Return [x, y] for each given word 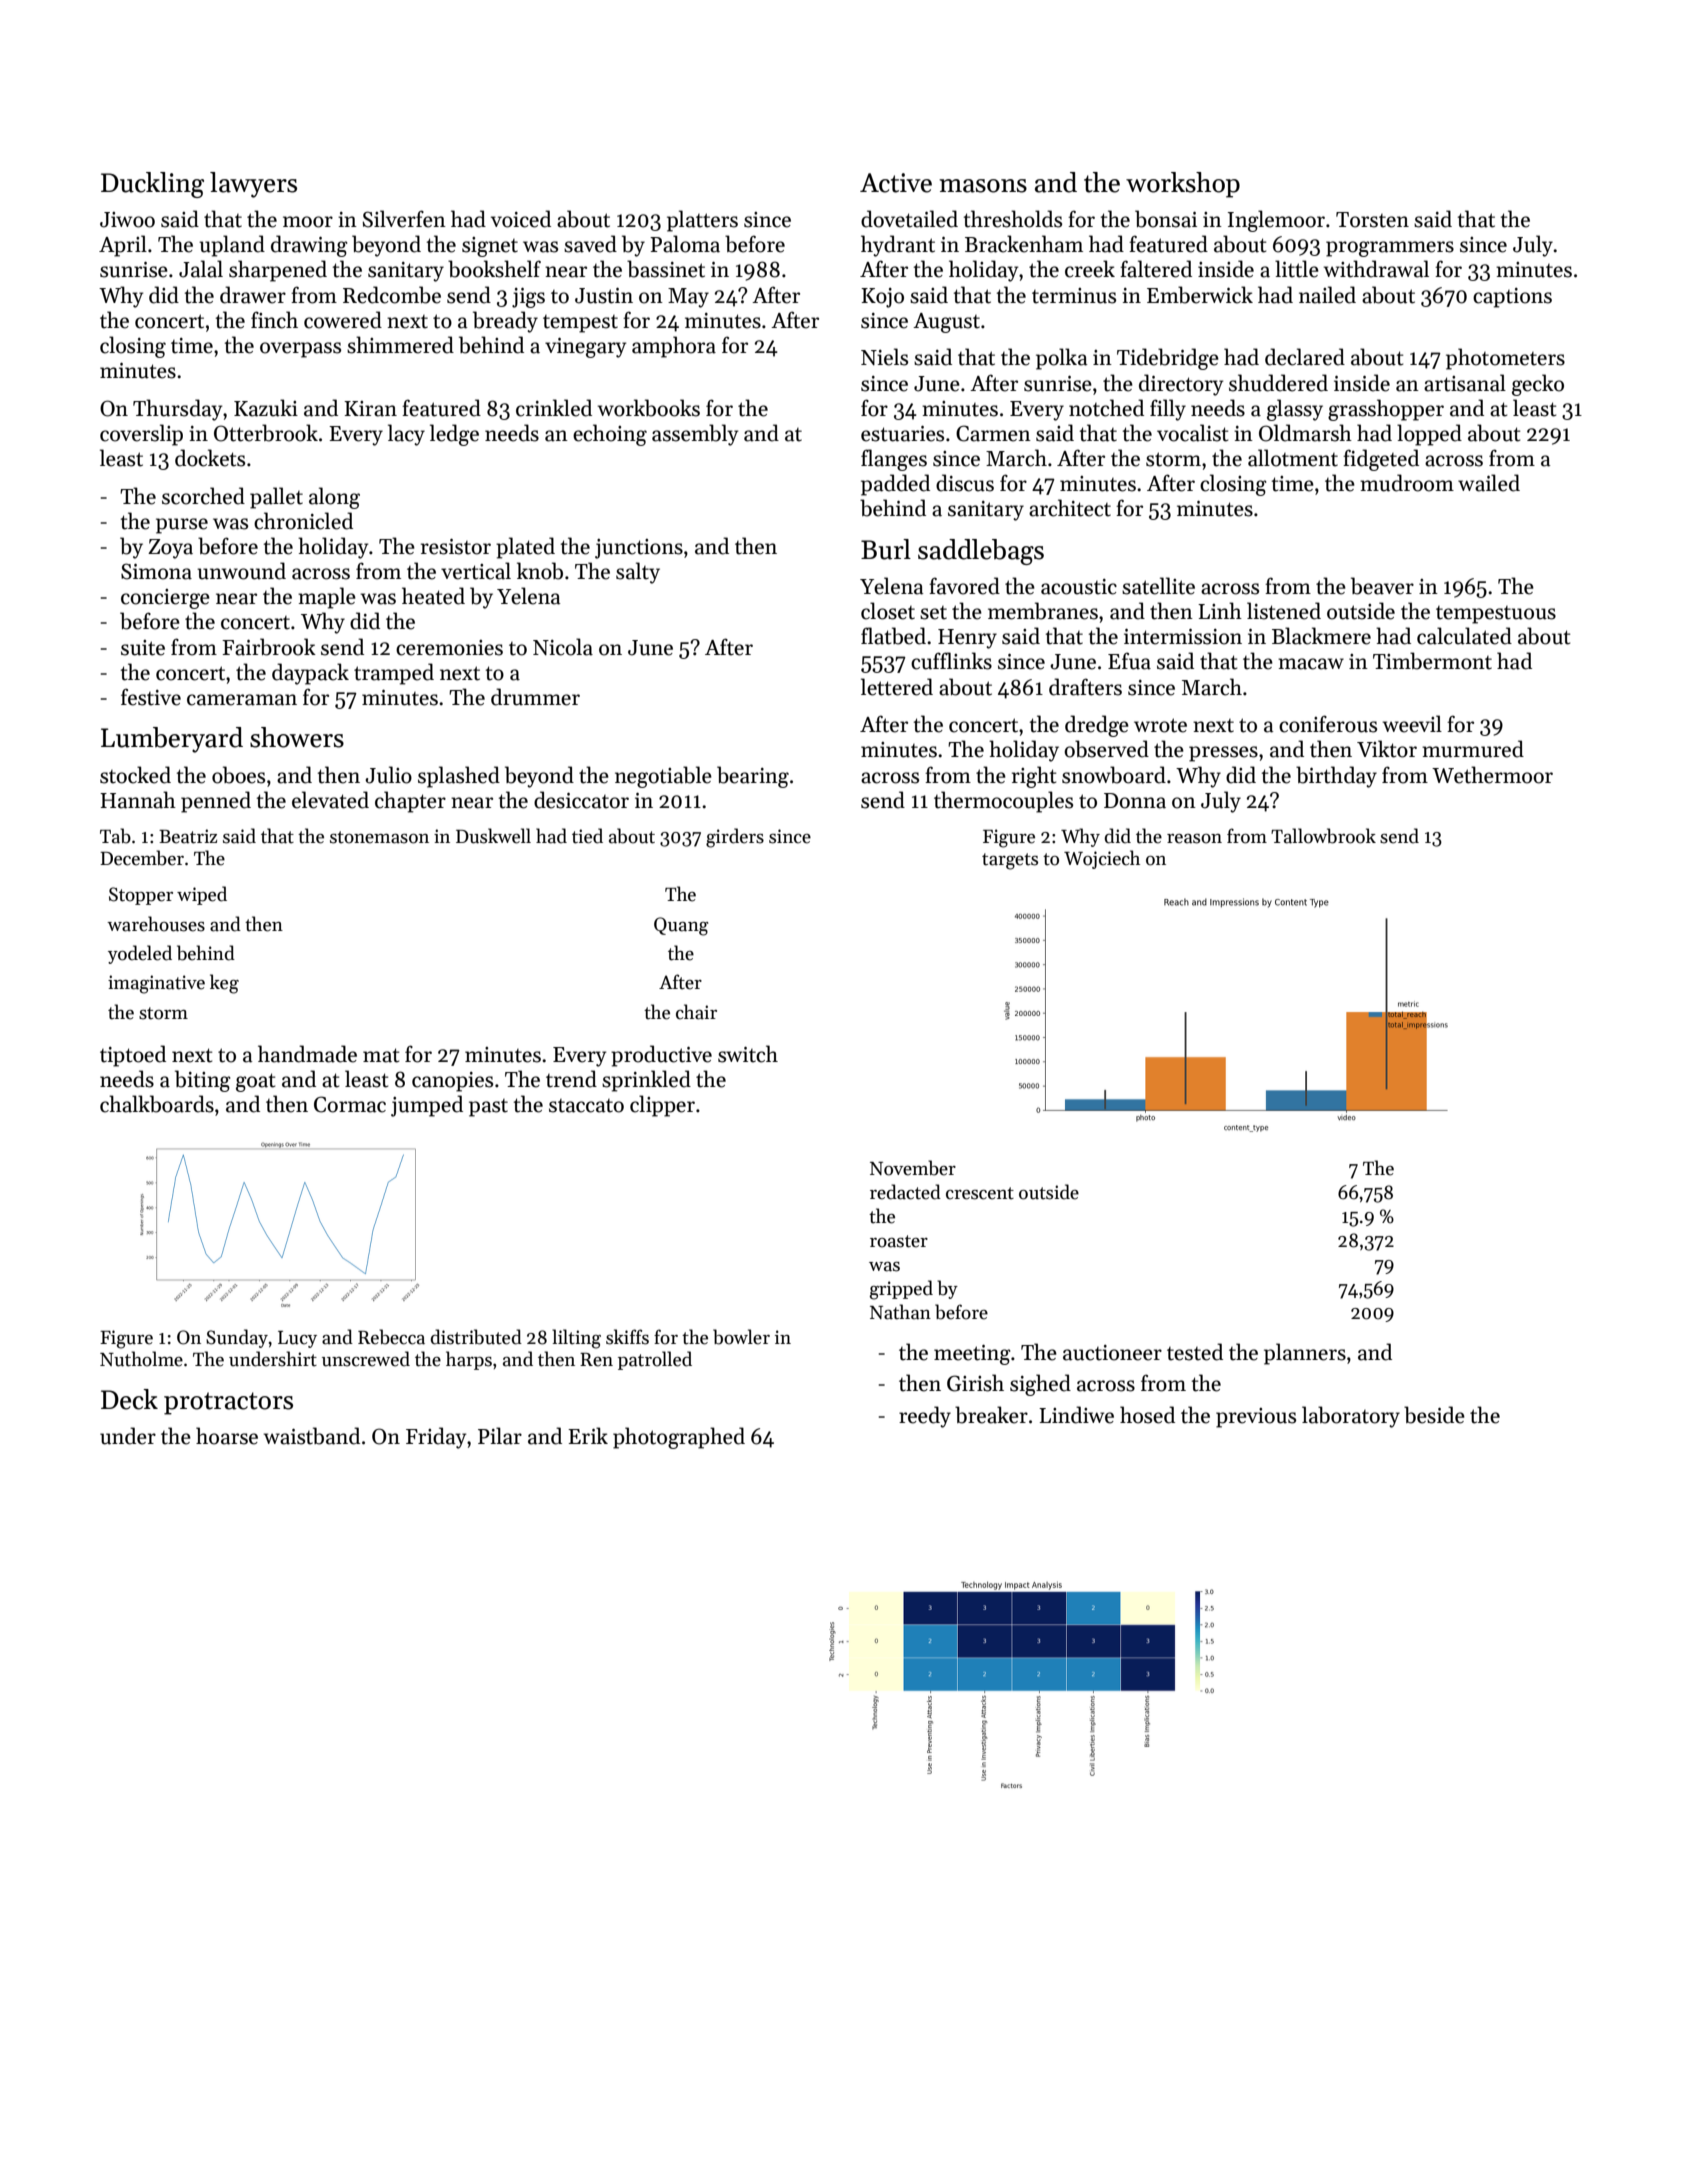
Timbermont [1432, 661]
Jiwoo [127, 220]
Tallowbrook [1323, 836]
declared [1305, 357]
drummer [535, 697]
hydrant [898, 246]
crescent [980, 1193]
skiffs [627, 1337]
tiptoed [133, 1056]
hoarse [227, 1436]
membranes [1043, 611]
